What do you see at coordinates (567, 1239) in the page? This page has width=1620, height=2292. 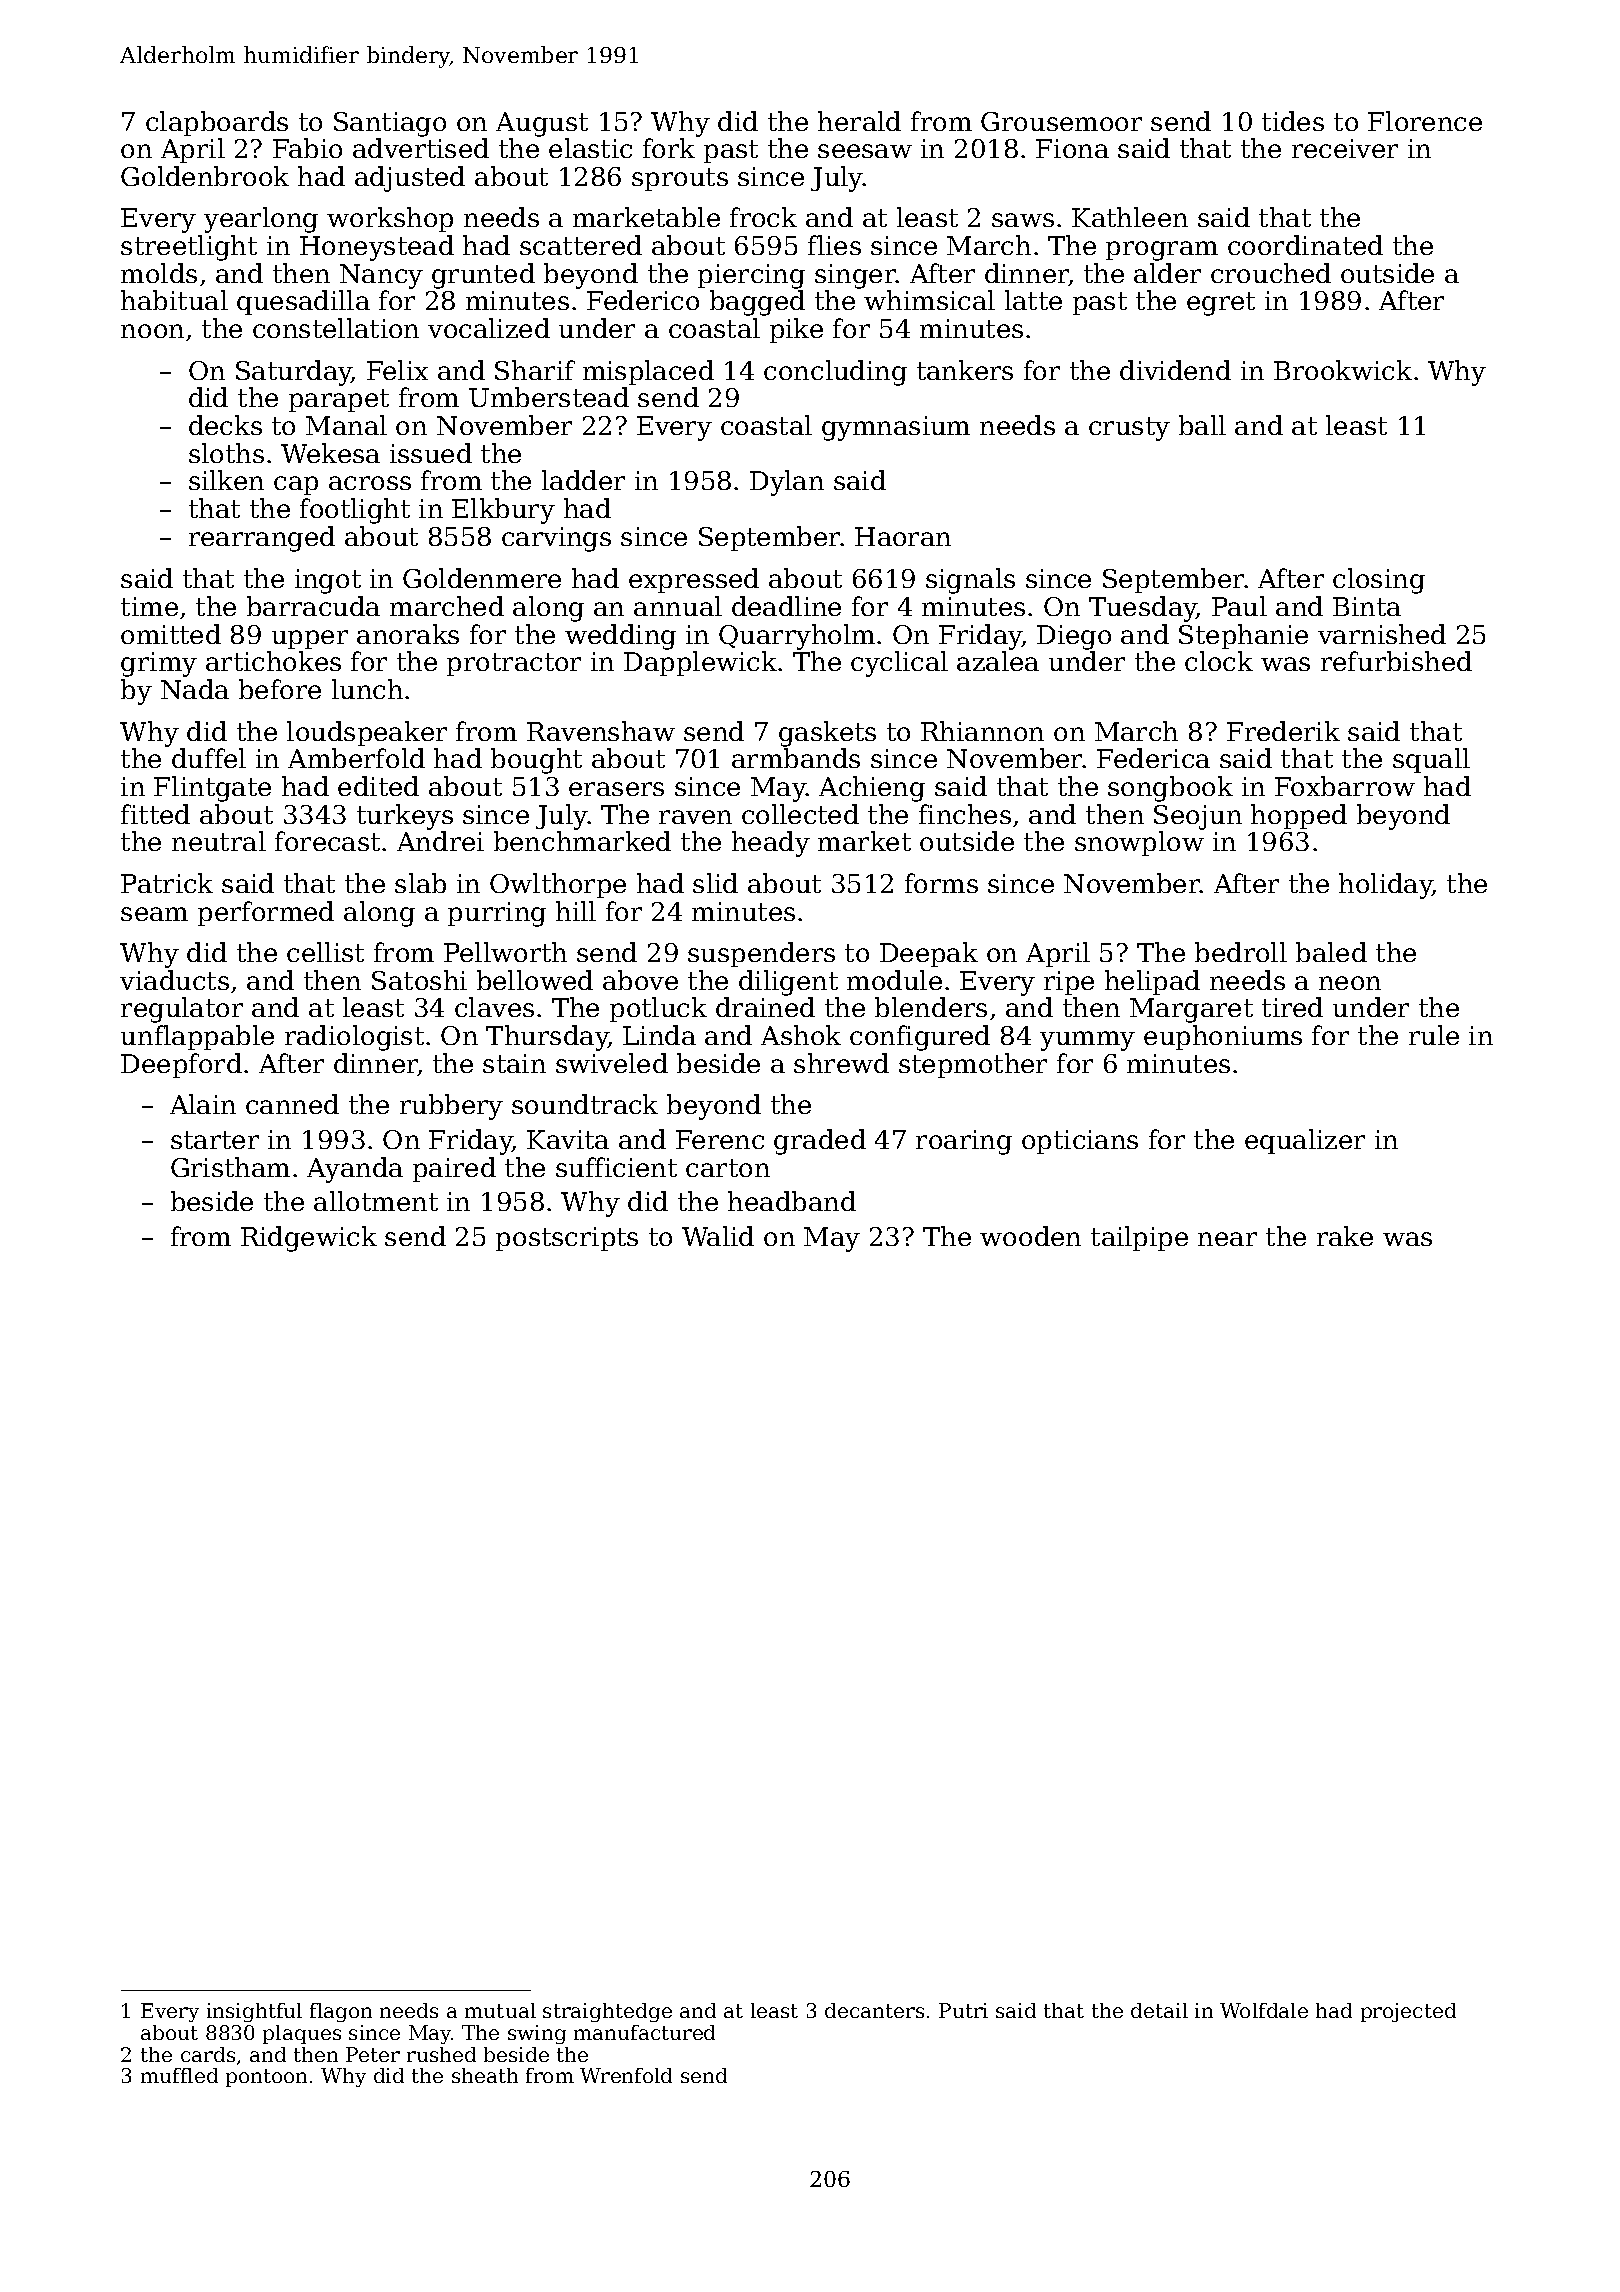 I see `postscripts` at bounding box center [567, 1239].
